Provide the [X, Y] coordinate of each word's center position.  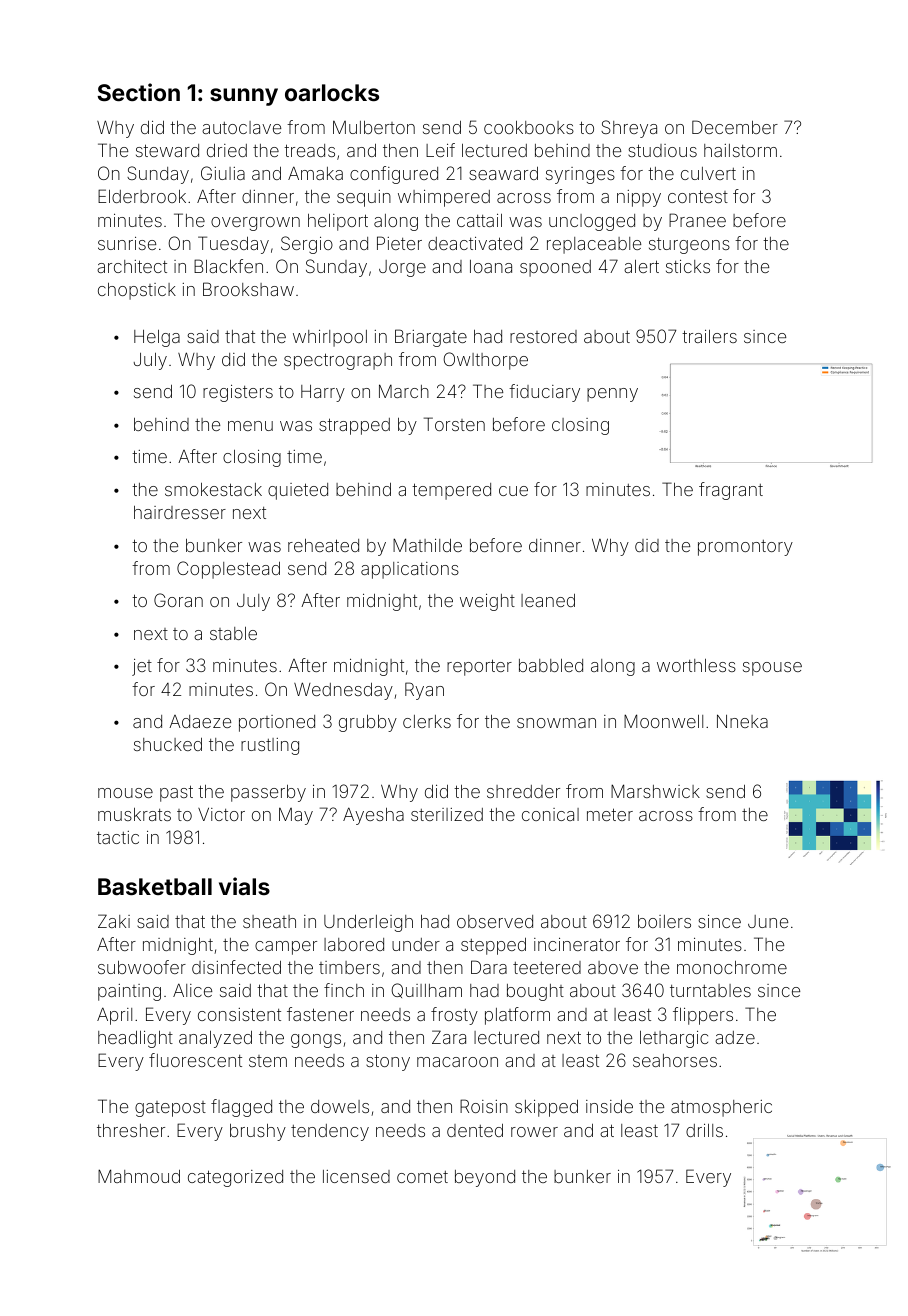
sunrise [127, 243]
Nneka [742, 721]
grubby [368, 723]
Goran [178, 600]
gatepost [170, 1109]
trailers [709, 336]
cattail [479, 220]
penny [612, 395]
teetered [547, 967]
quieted [298, 491]
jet [142, 667]
